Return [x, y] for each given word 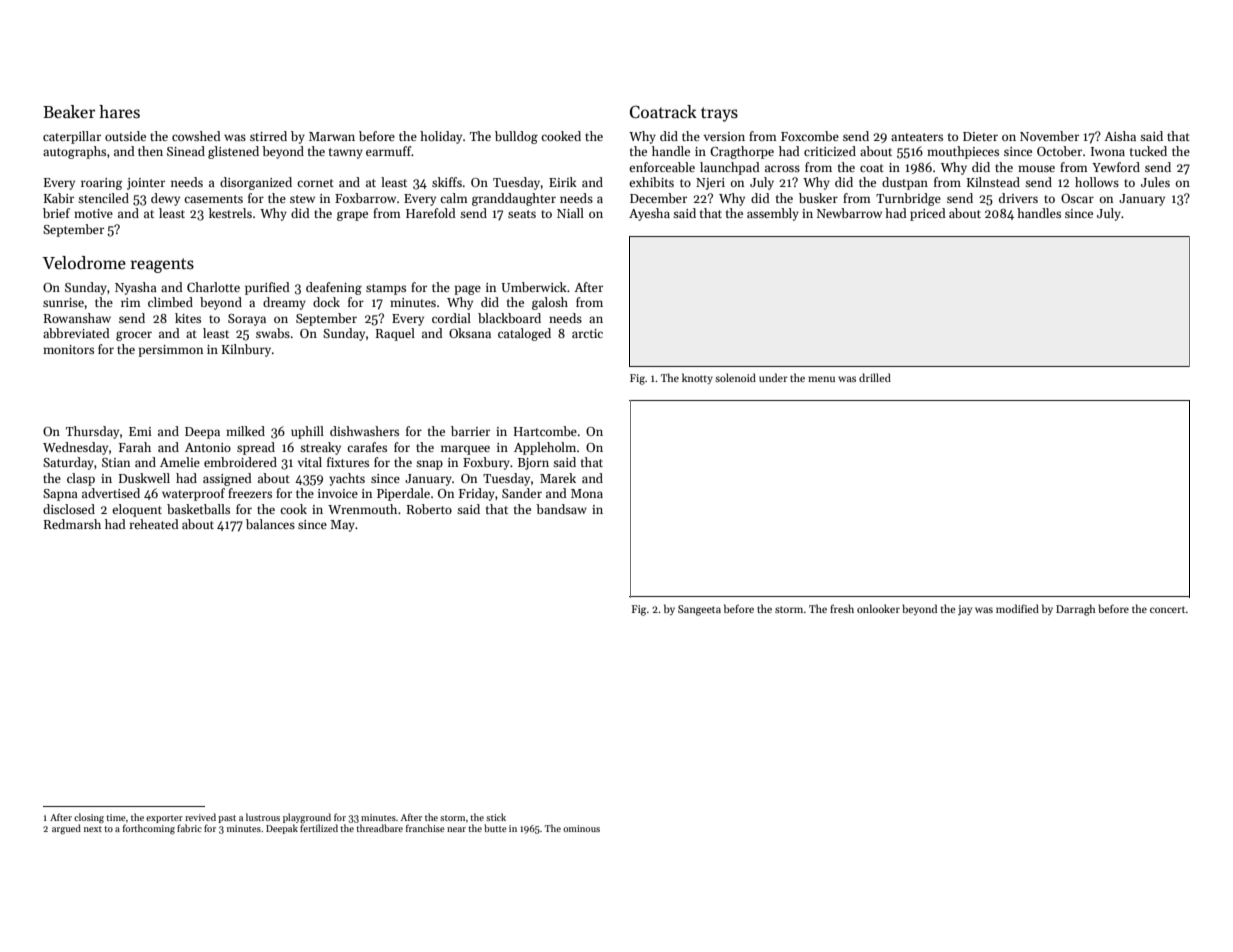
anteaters [917, 137]
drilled [875, 377]
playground [307, 818]
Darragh [1075, 610]
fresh [842, 608]
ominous [581, 828]
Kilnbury [246, 350]
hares [119, 112]
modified [1017, 608]
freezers [250, 493]
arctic [587, 333]
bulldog [516, 137]
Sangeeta [699, 610]
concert [1167, 609]
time [116, 817]
